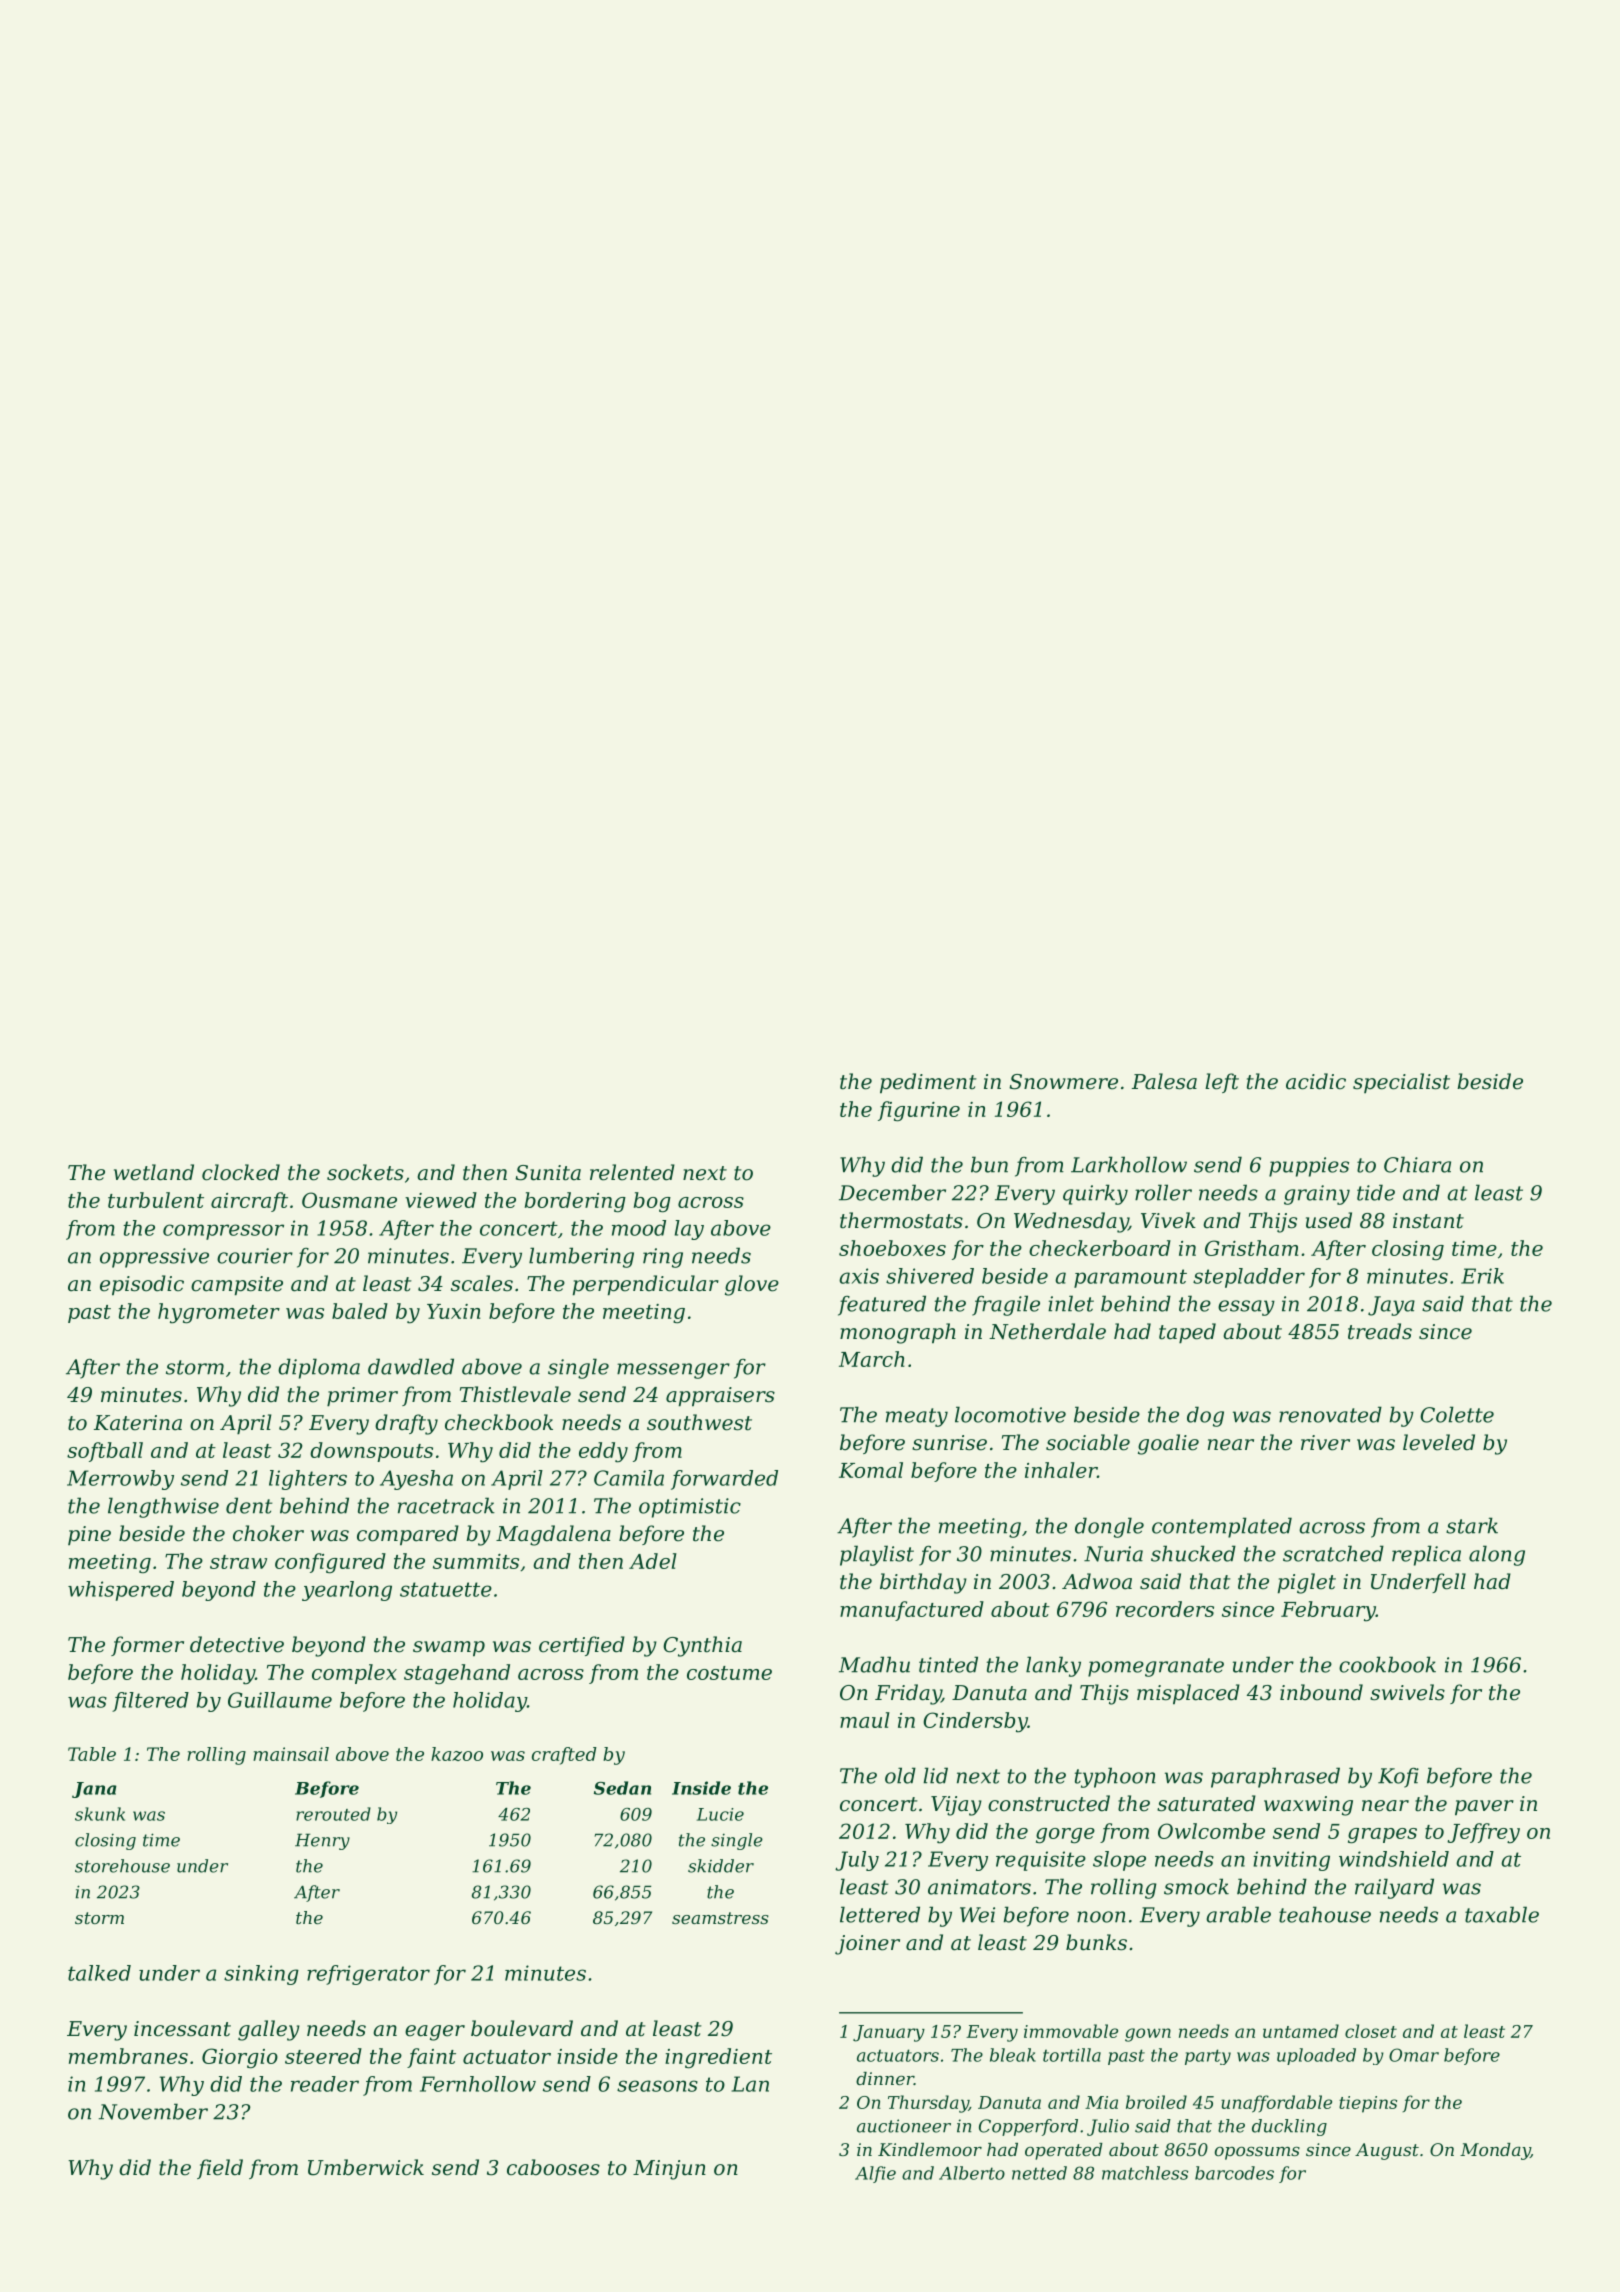  Describe the element at coordinates (1401, 1083) in the screenshot. I see `specialist` at that location.
